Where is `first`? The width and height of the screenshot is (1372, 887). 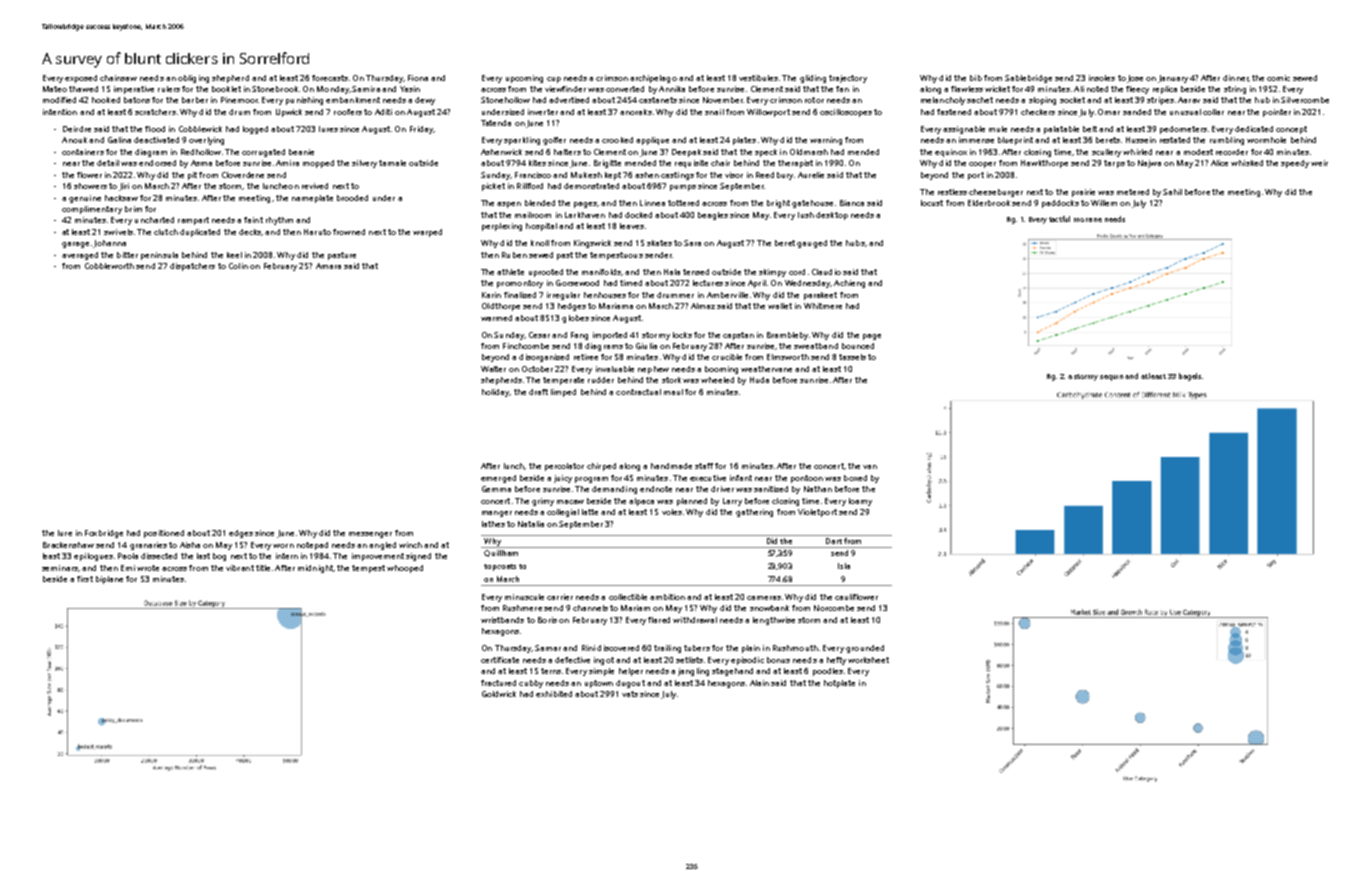 first is located at coordinates (85, 579).
